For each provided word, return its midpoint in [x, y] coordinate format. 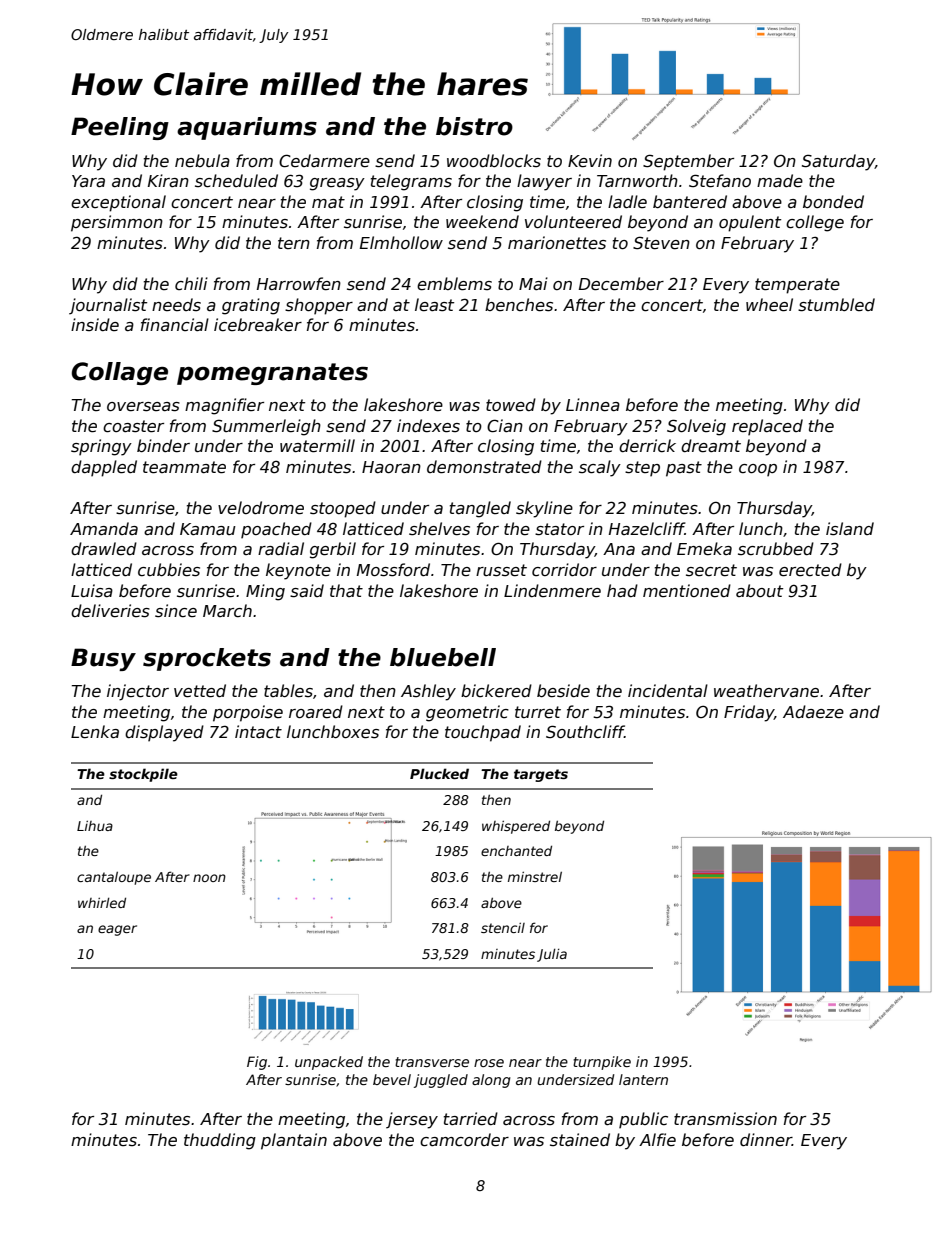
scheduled [236, 181]
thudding [220, 1141]
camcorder [464, 1140]
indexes [428, 426]
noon [209, 878]
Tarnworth [637, 180]
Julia [552, 955]
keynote [298, 571]
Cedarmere [324, 161]
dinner [766, 1140]
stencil [503, 928]
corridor [564, 569]
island [850, 529]
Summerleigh [266, 427]
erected [810, 570]
